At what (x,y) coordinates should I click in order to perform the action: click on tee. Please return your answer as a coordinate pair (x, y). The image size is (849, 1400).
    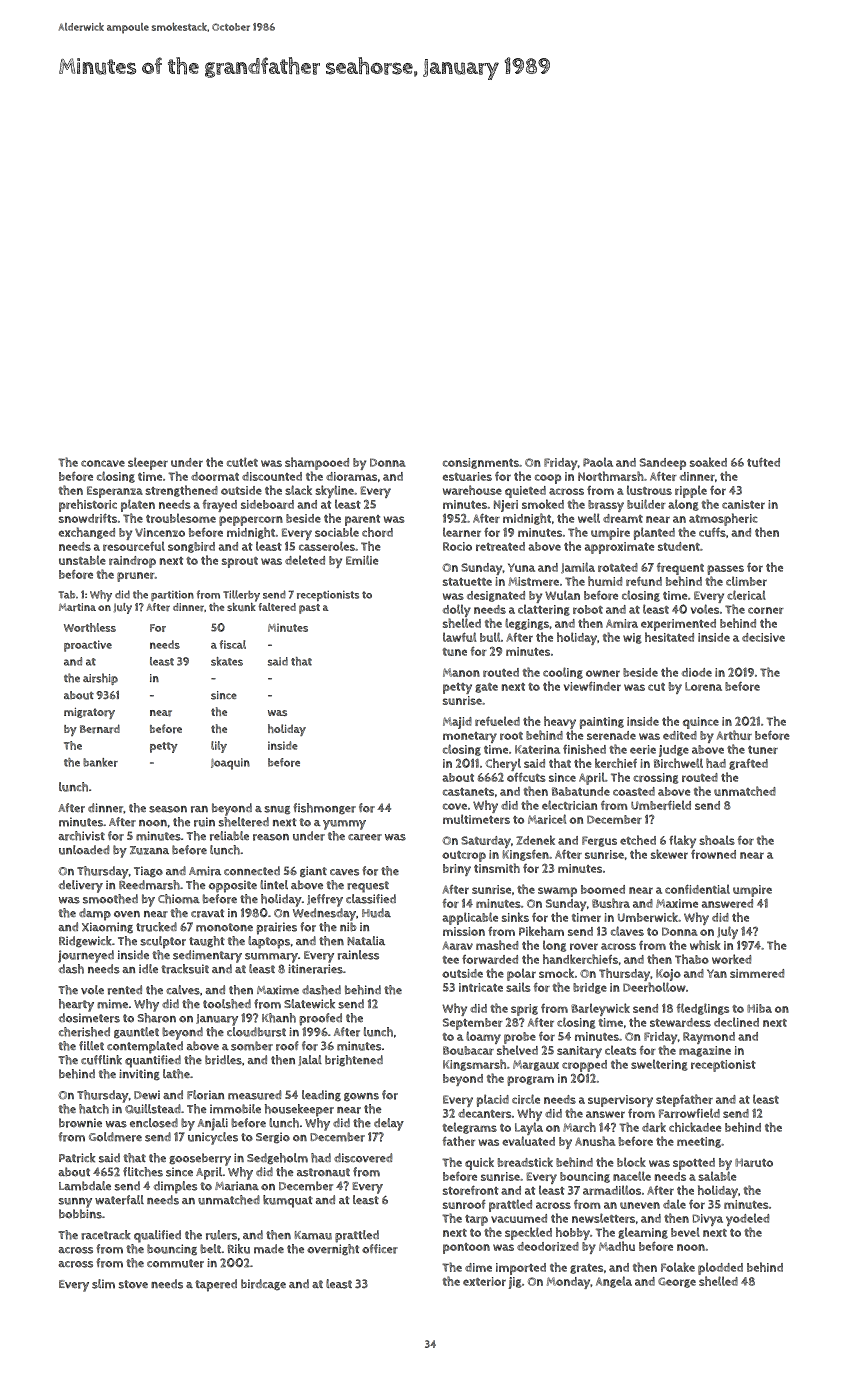
    Looking at the image, I should click on (451, 960).
